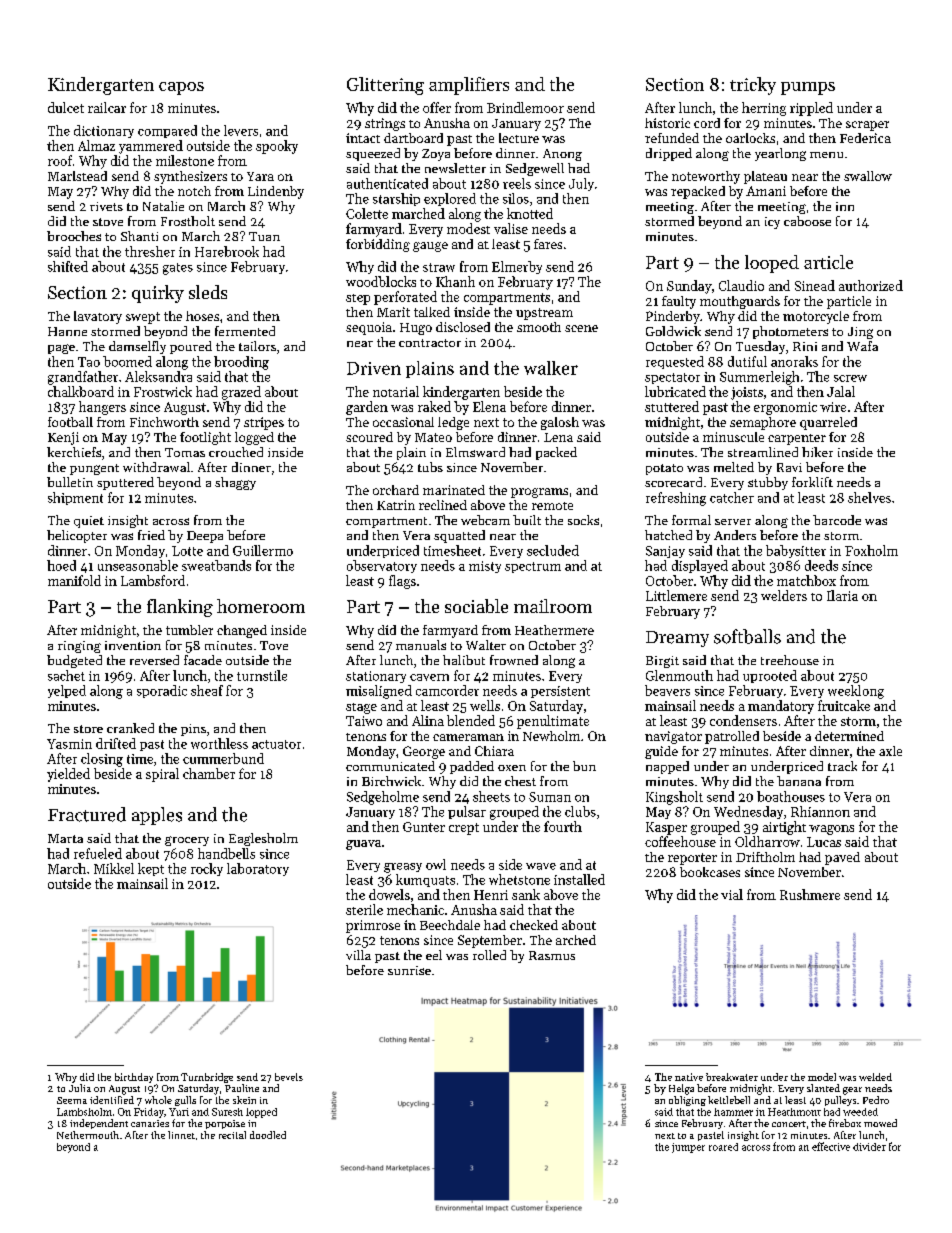 The image size is (952, 1233). Describe the element at coordinates (525, 107) in the page. I see `Brindlemoor` at that location.
